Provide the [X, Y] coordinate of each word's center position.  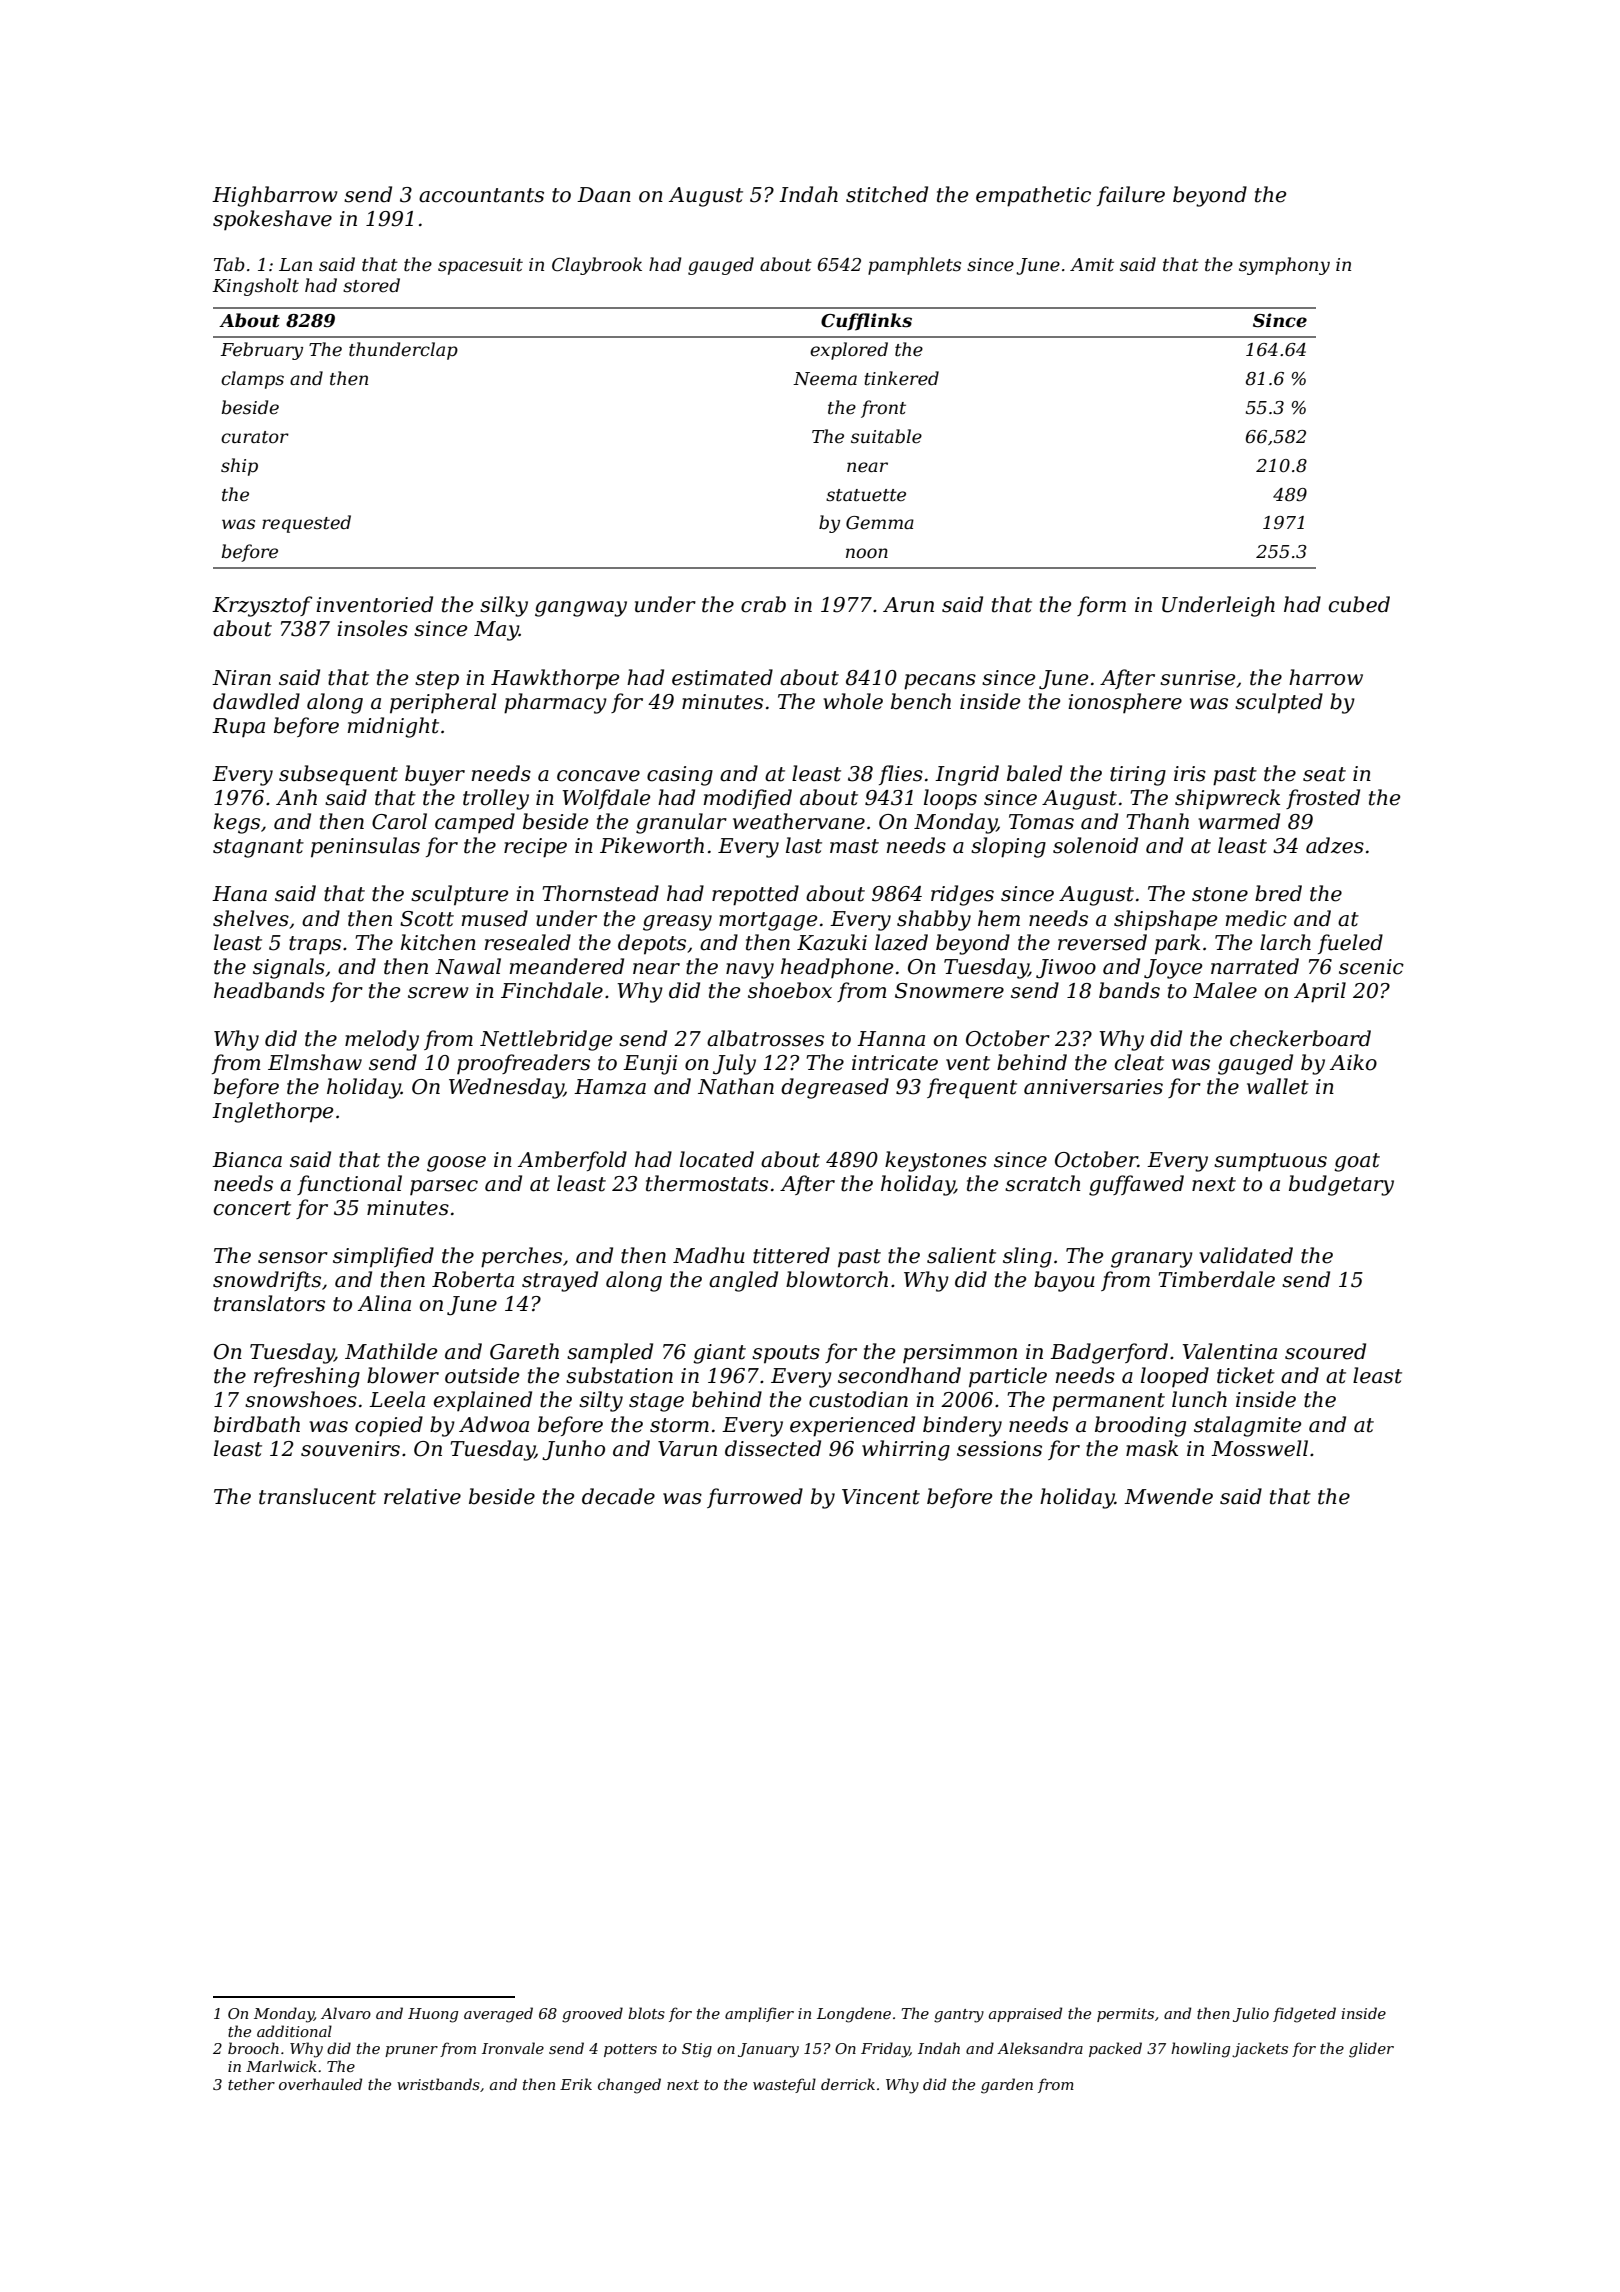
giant [719, 1354]
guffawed [1136, 1185]
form [1101, 606]
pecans [940, 682]
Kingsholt [255, 287]
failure [1131, 196]
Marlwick [281, 2066]
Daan [604, 195]
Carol [399, 821]
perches [521, 1257]
